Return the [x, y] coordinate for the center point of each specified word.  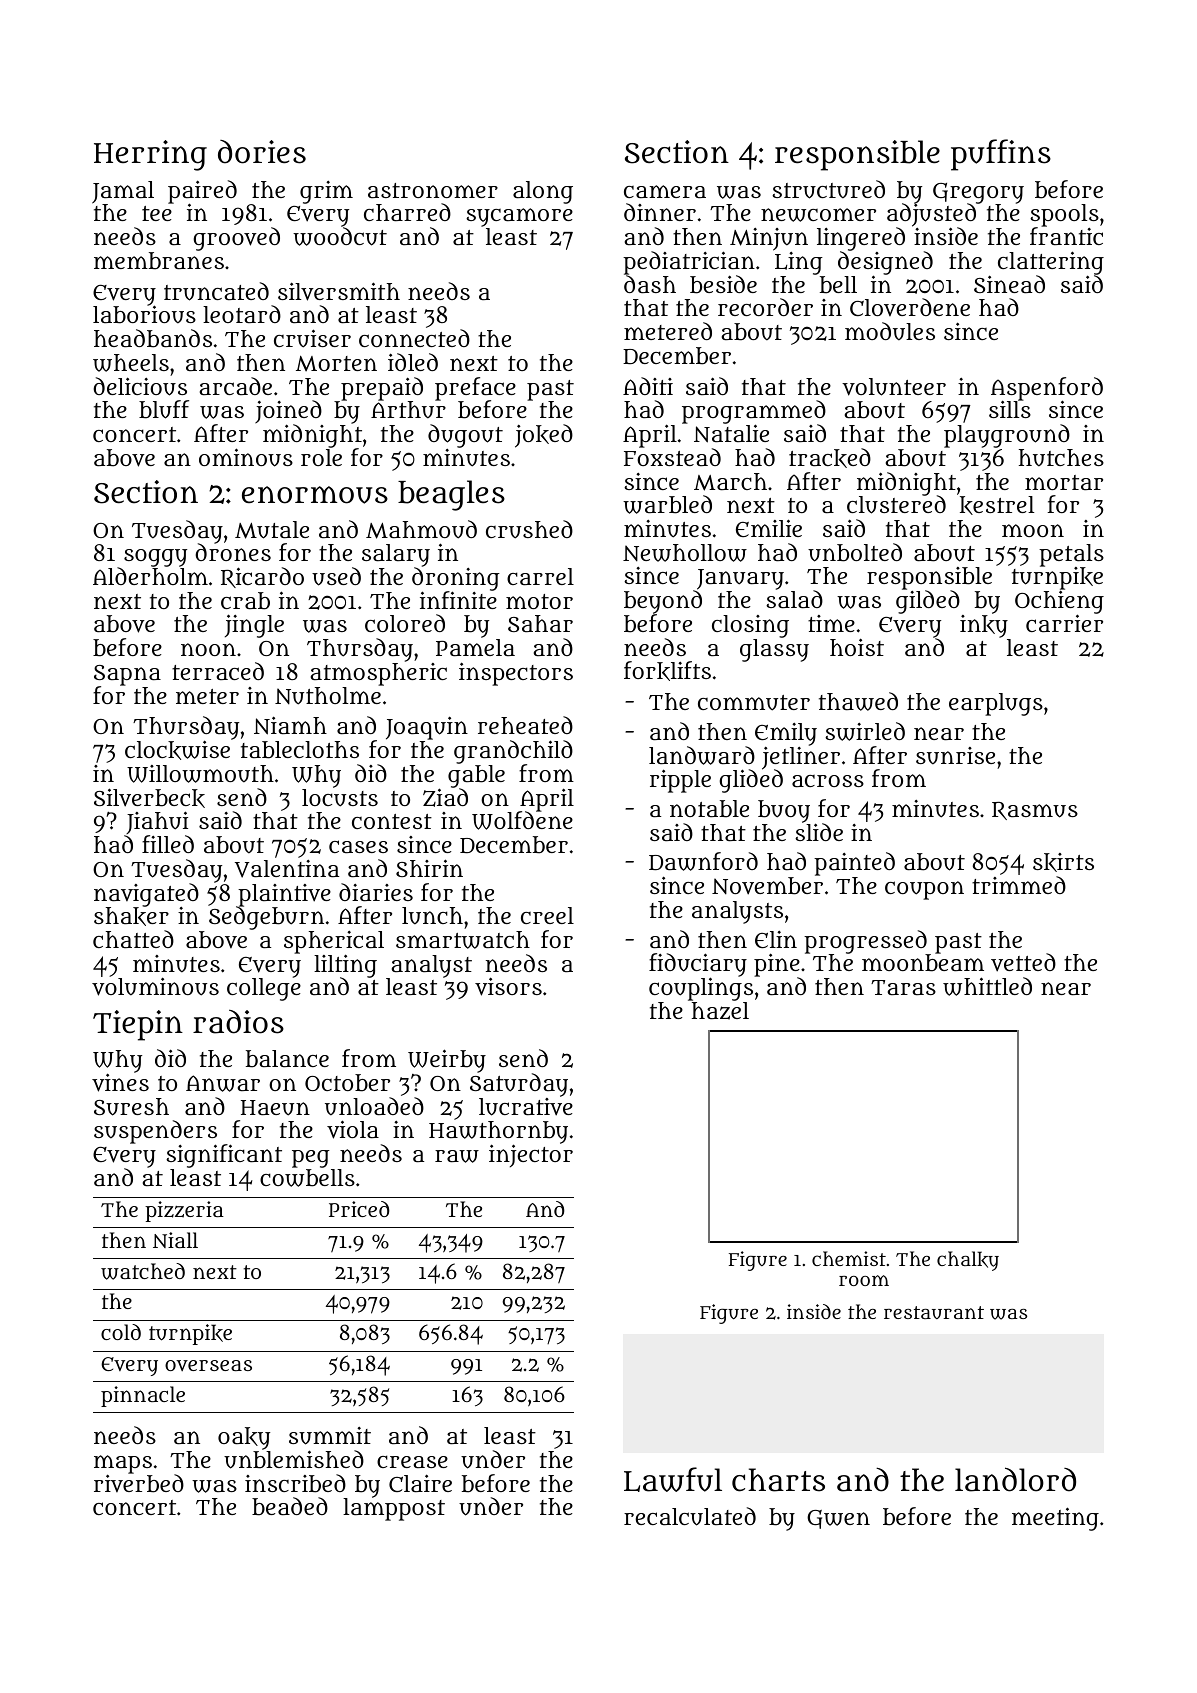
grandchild [513, 752]
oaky [244, 1438]
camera [665, 191]
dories [262, 152]
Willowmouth [200, 774]
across [828, 781]
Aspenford [1047, 389]
